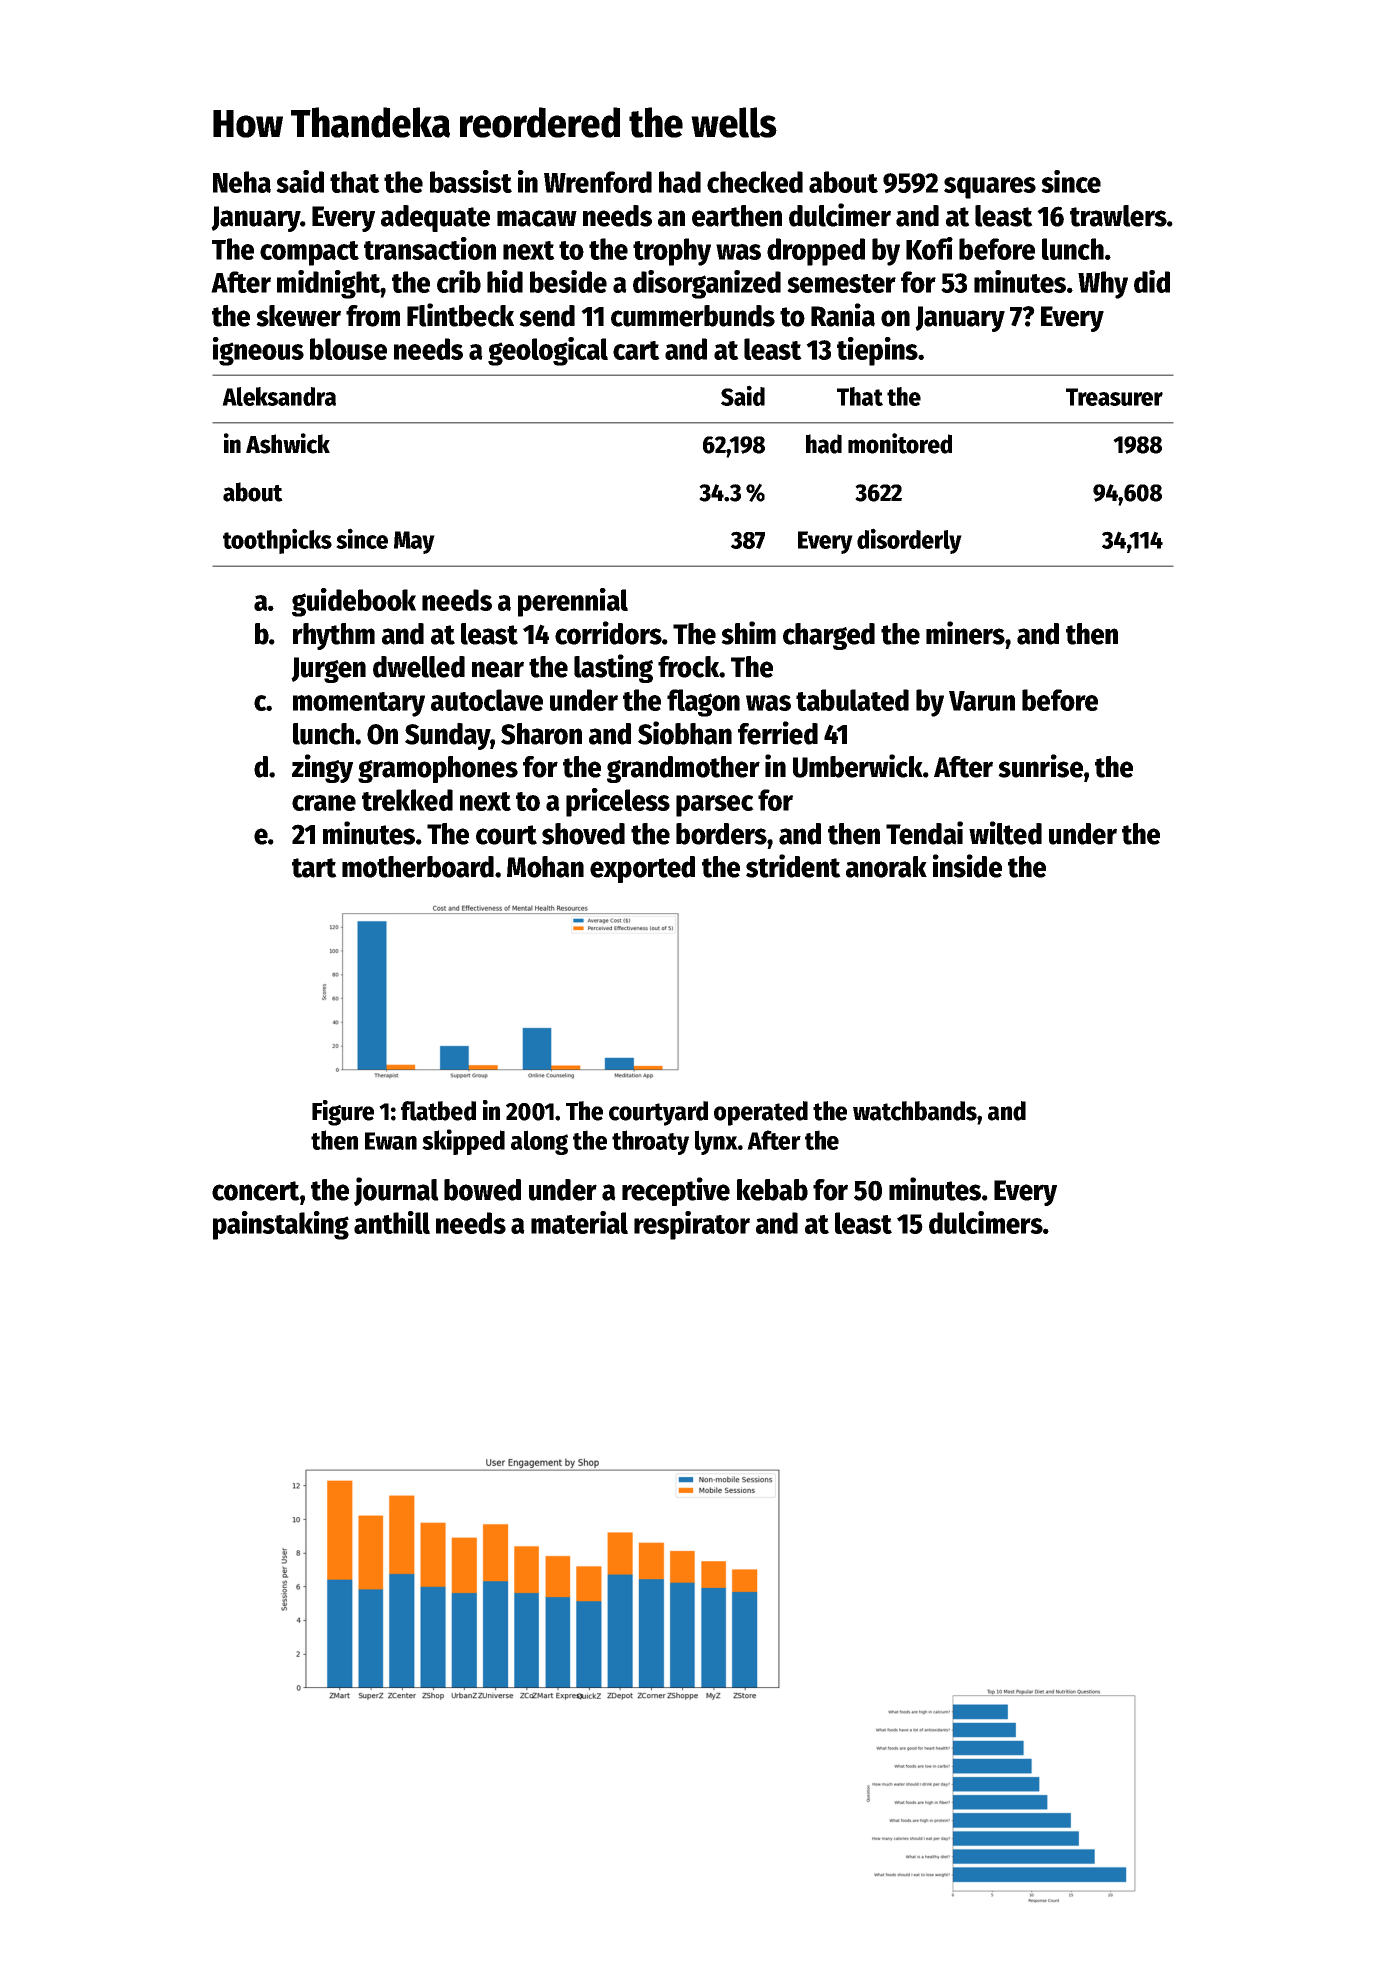  Describe the element at coordinates (608, 633) in the screenshot. I see `corridors` at that location.
